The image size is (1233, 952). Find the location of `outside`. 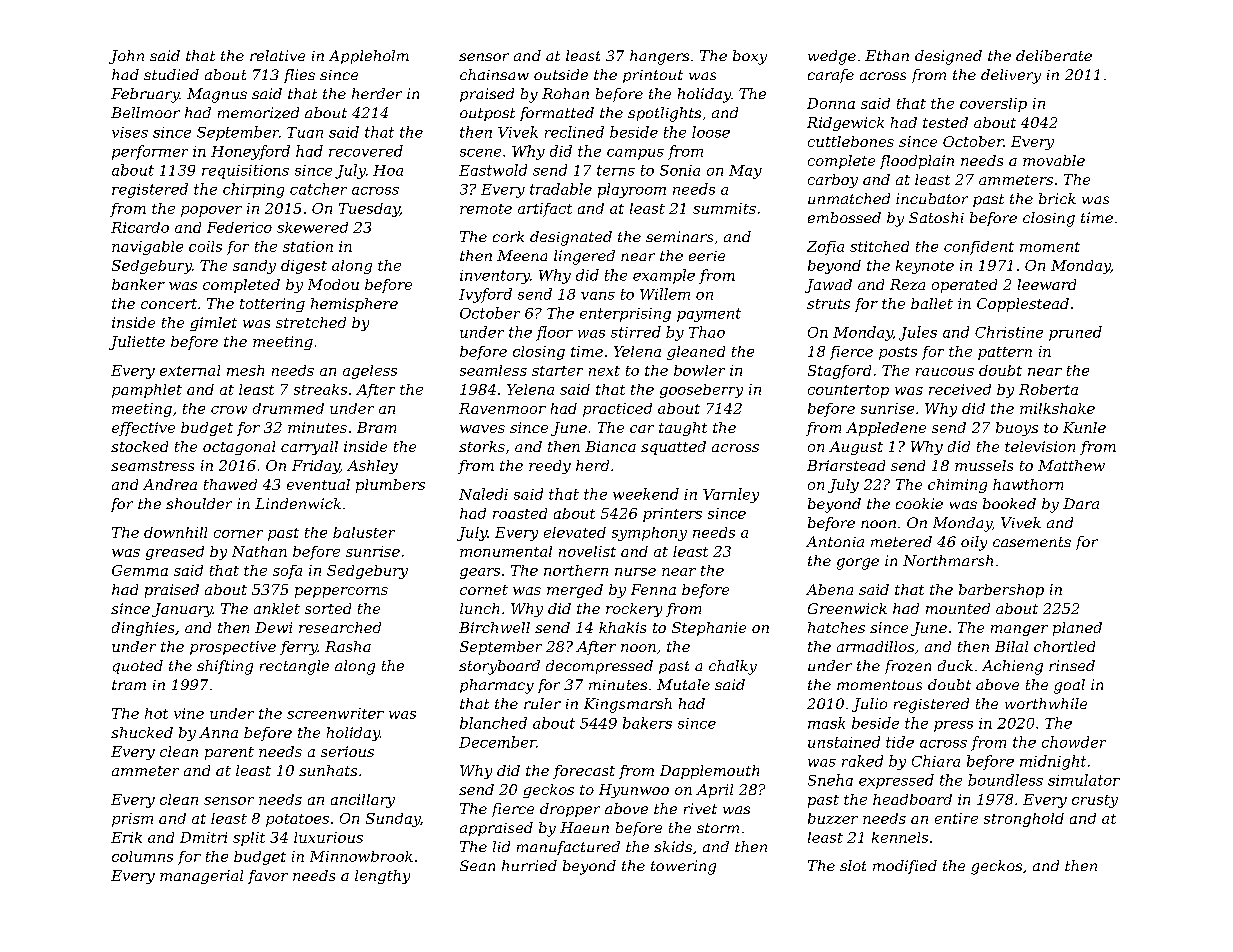

outside is located at coordinates (561, 74).
